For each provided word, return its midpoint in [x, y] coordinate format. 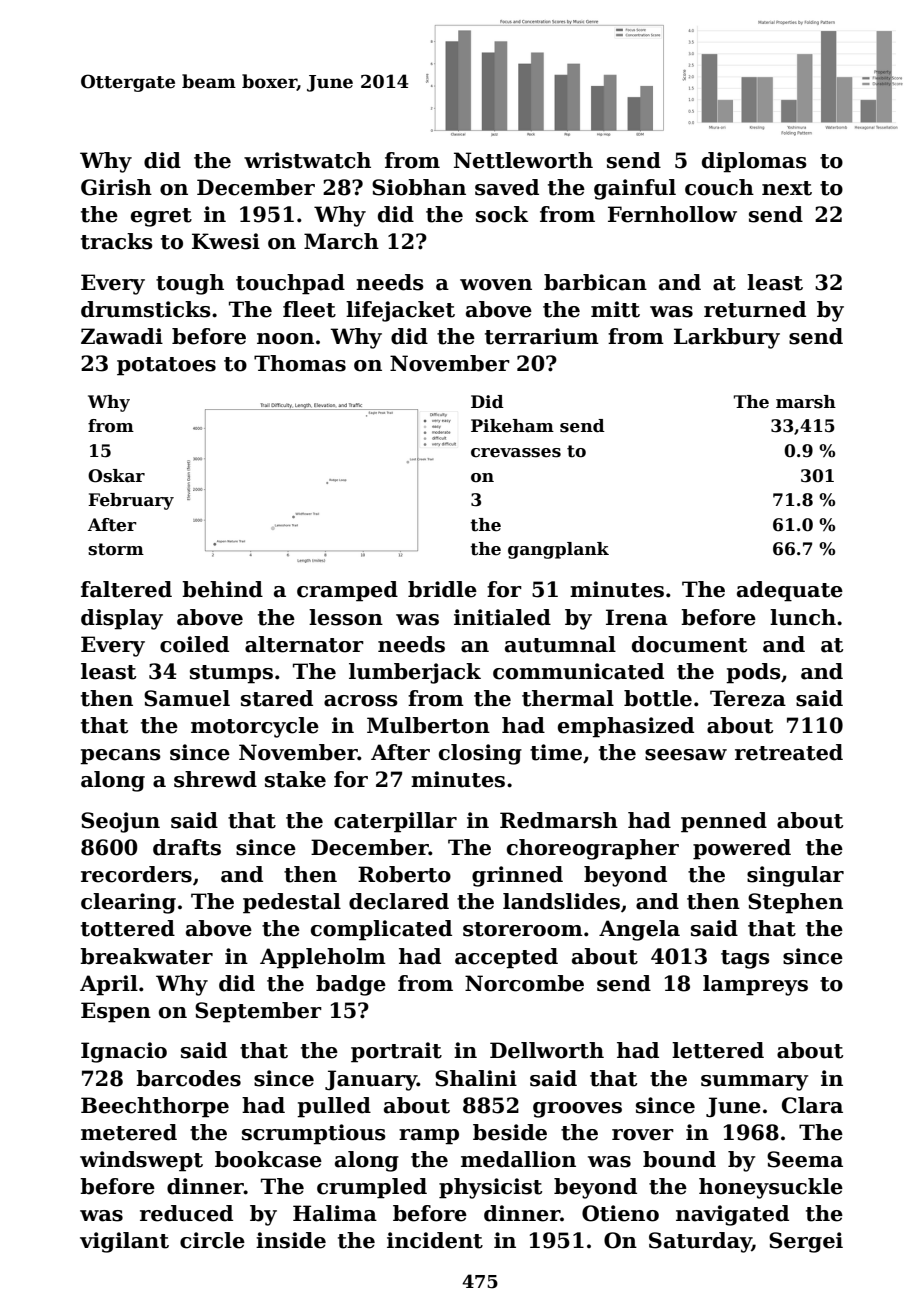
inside [291, 1240]
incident [435, 1240]
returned [755, 309]
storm [116, 549]
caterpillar [395, 822]
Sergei [806, 1242]
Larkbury [727, 338]
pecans [120, 757]
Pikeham [512, 426]
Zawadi [122, 336]
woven [496, 285]
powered [742, 849]
